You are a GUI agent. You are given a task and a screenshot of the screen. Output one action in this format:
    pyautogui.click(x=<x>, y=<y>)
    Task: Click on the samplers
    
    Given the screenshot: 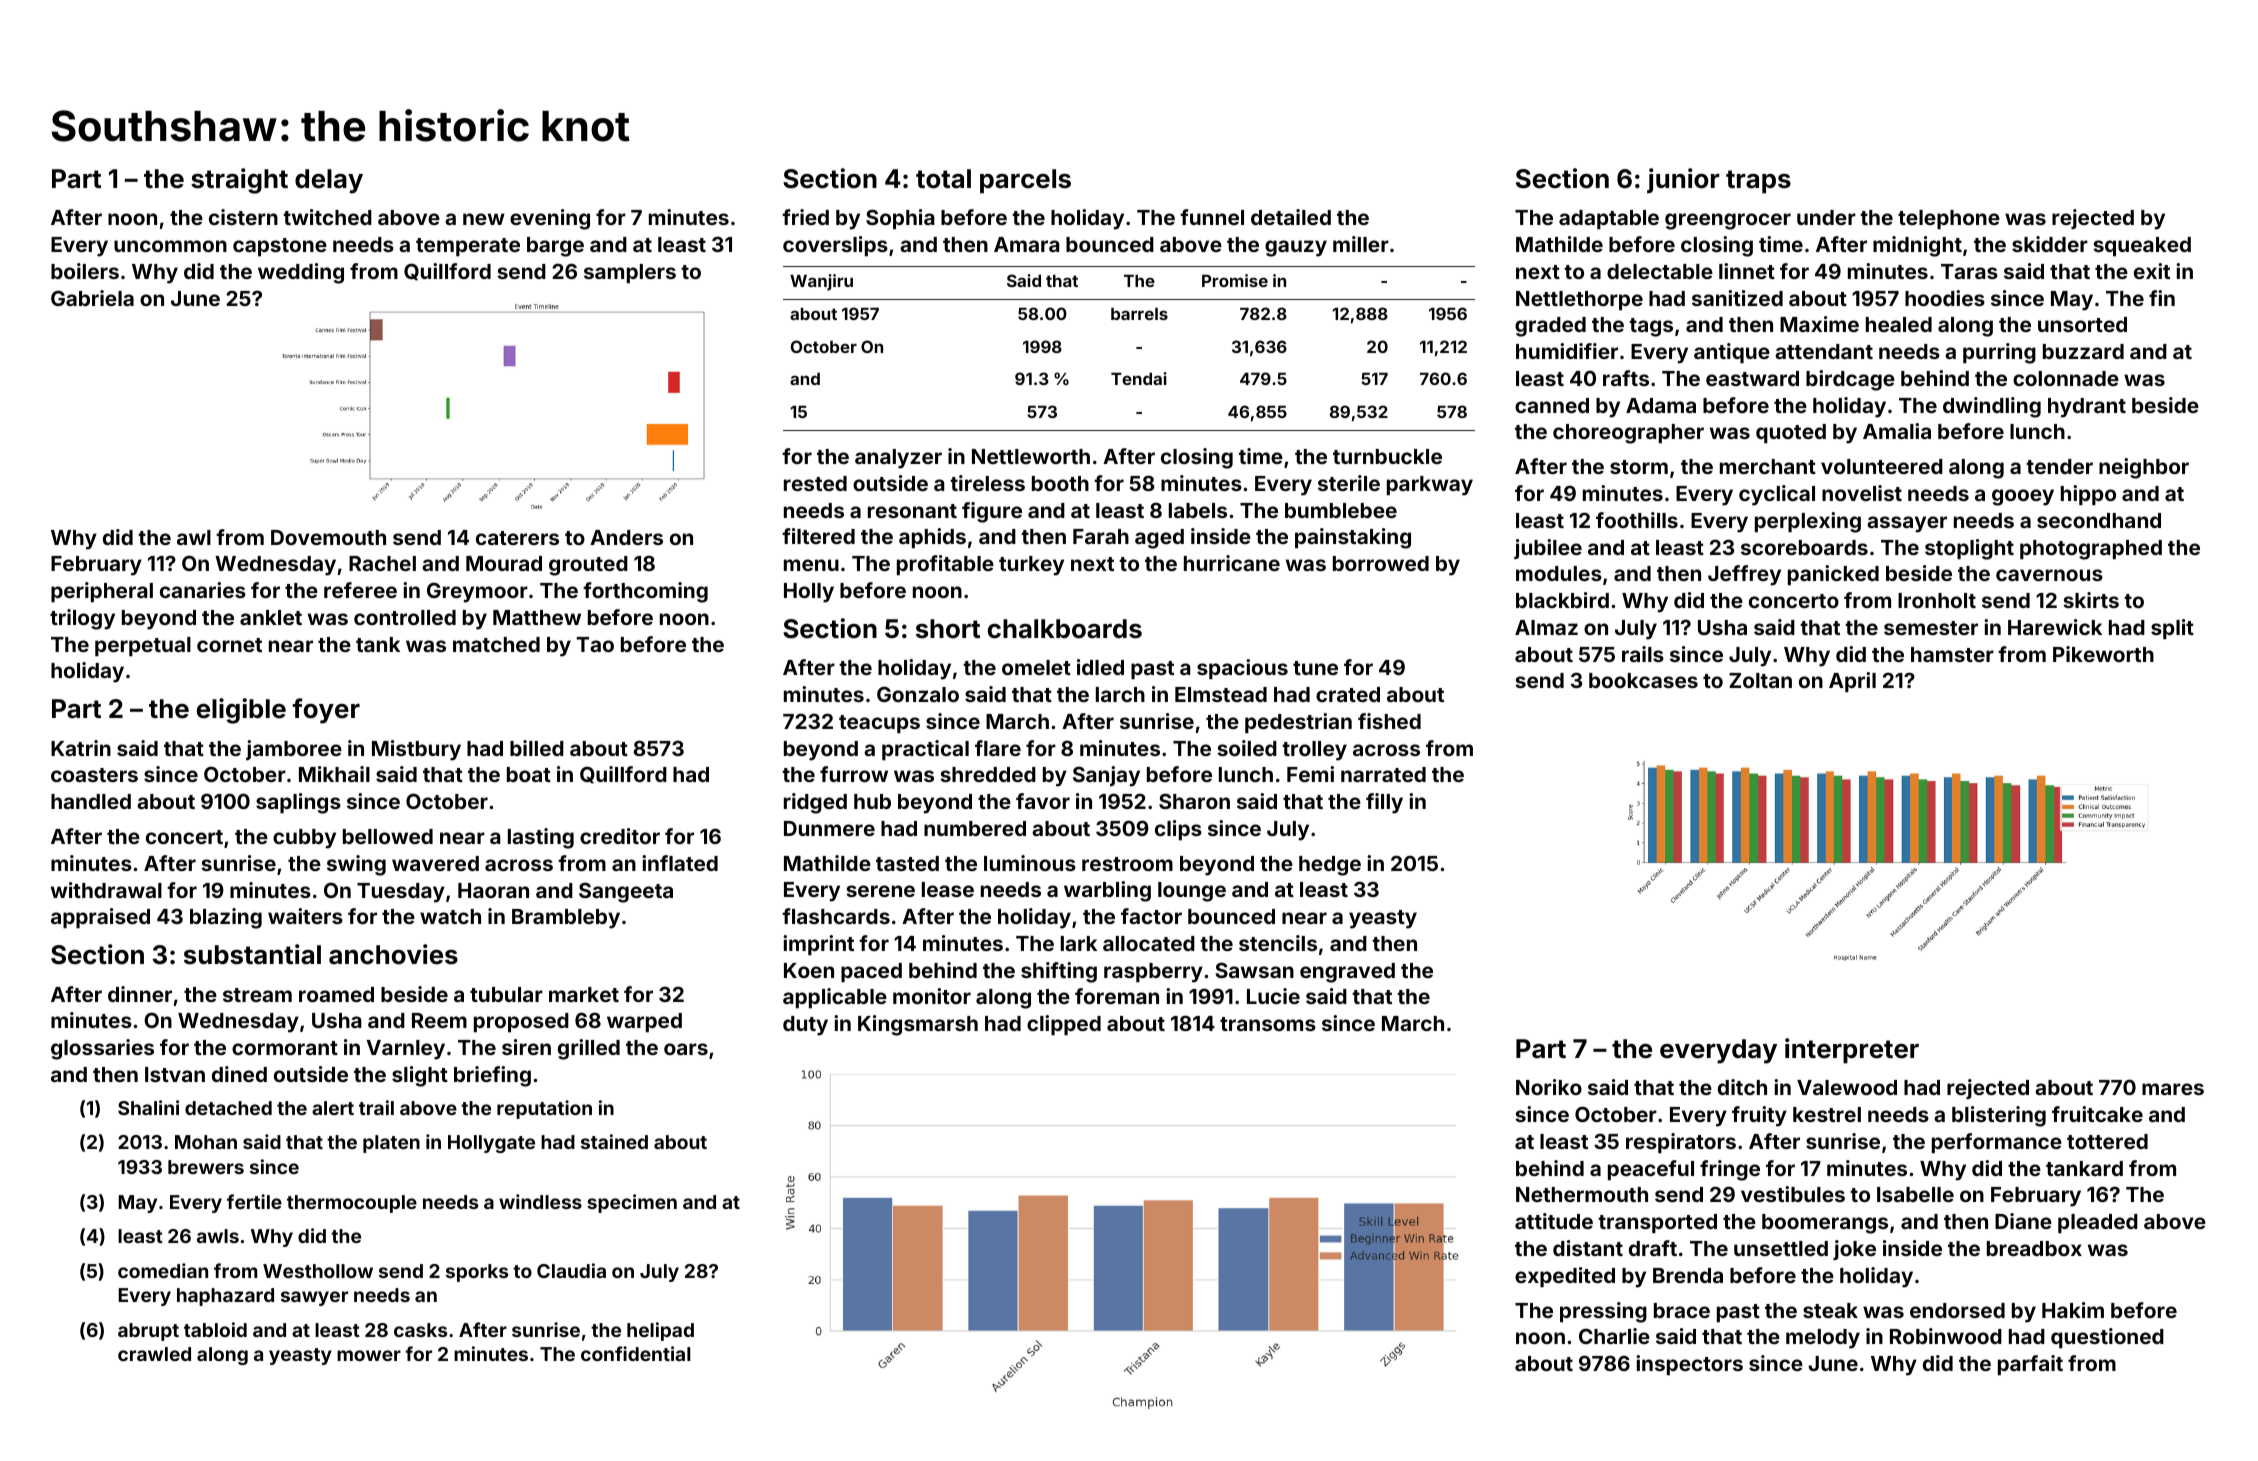 What is the action you would take?
    pyautogui.click(x=630, y=273)
